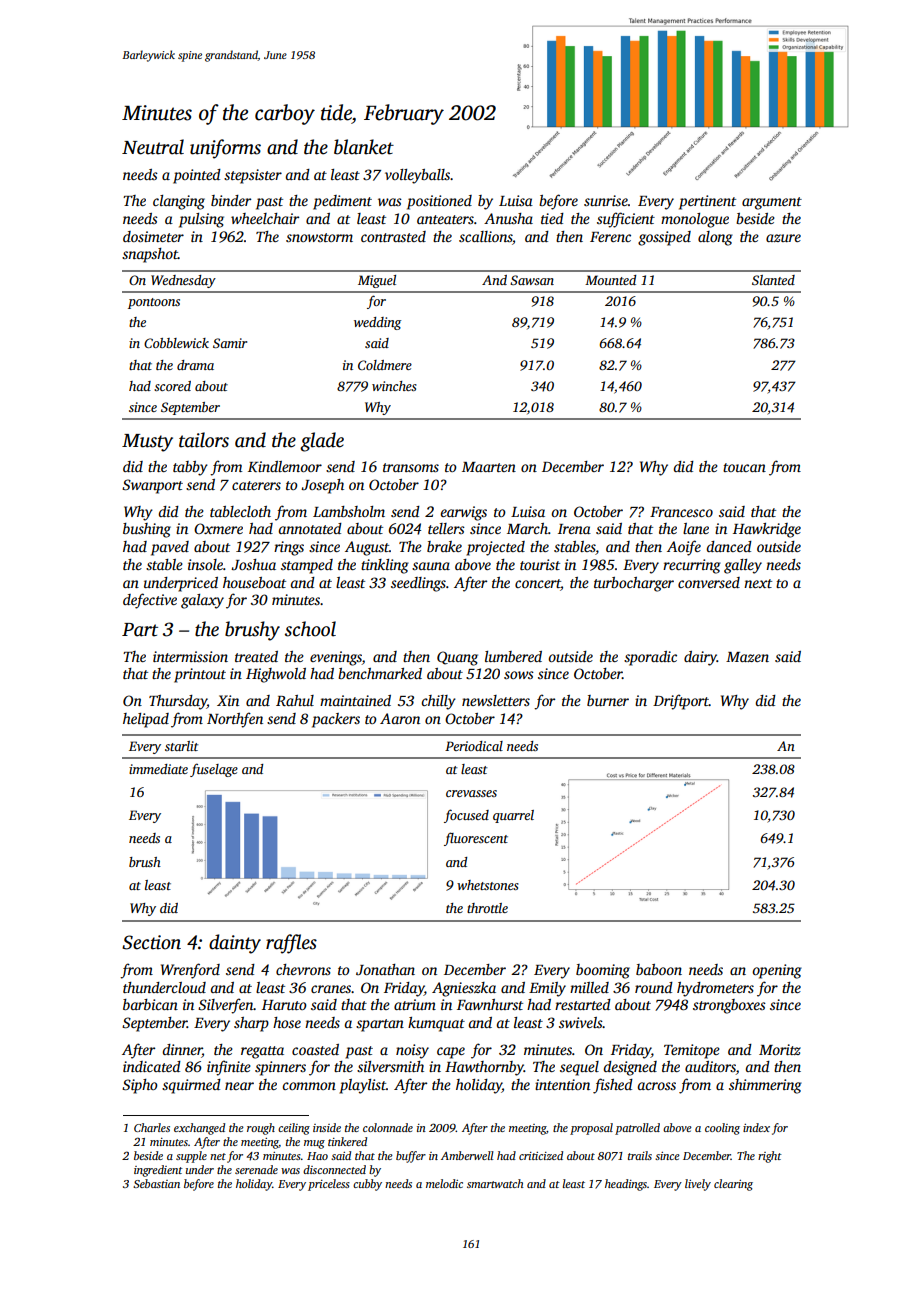 This screenshot has height=1308, width=924. What do you see at coordinates (772, 203) in the screenshot?
I see `argument` at bounding box center [772, 203].
